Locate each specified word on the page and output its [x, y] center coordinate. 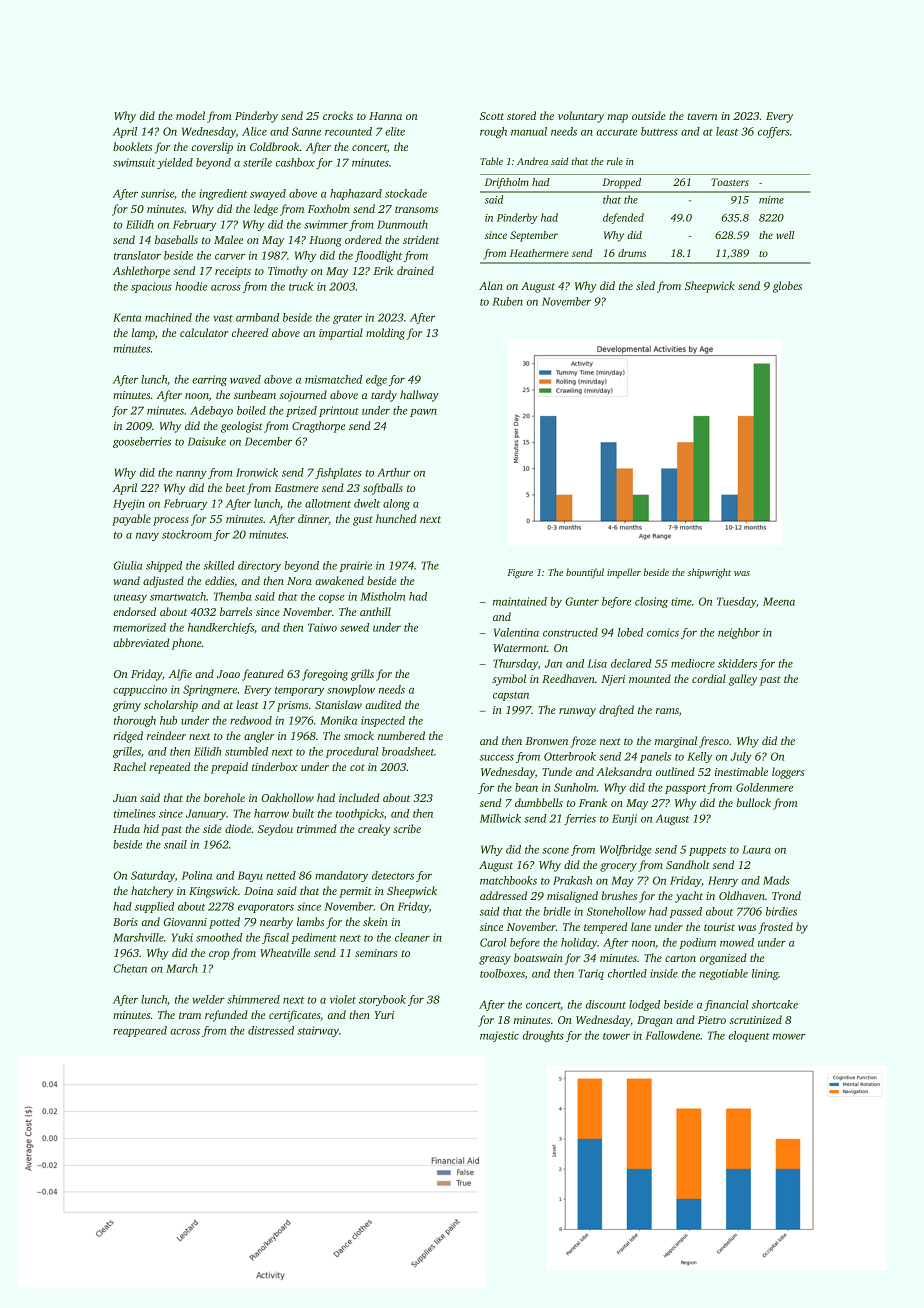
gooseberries [142, 442]
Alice [254, 131]
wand [126, 580]
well [785, 235]
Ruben [507, 301]
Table [491, 161]
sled [645, 285]
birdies [781, 911]
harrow [271, 813]
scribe [407, 828]
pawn [423, 413]
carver [230, 257]
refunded [226, 1016]
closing [651, 602]
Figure [520, 574]
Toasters [730, 182]
